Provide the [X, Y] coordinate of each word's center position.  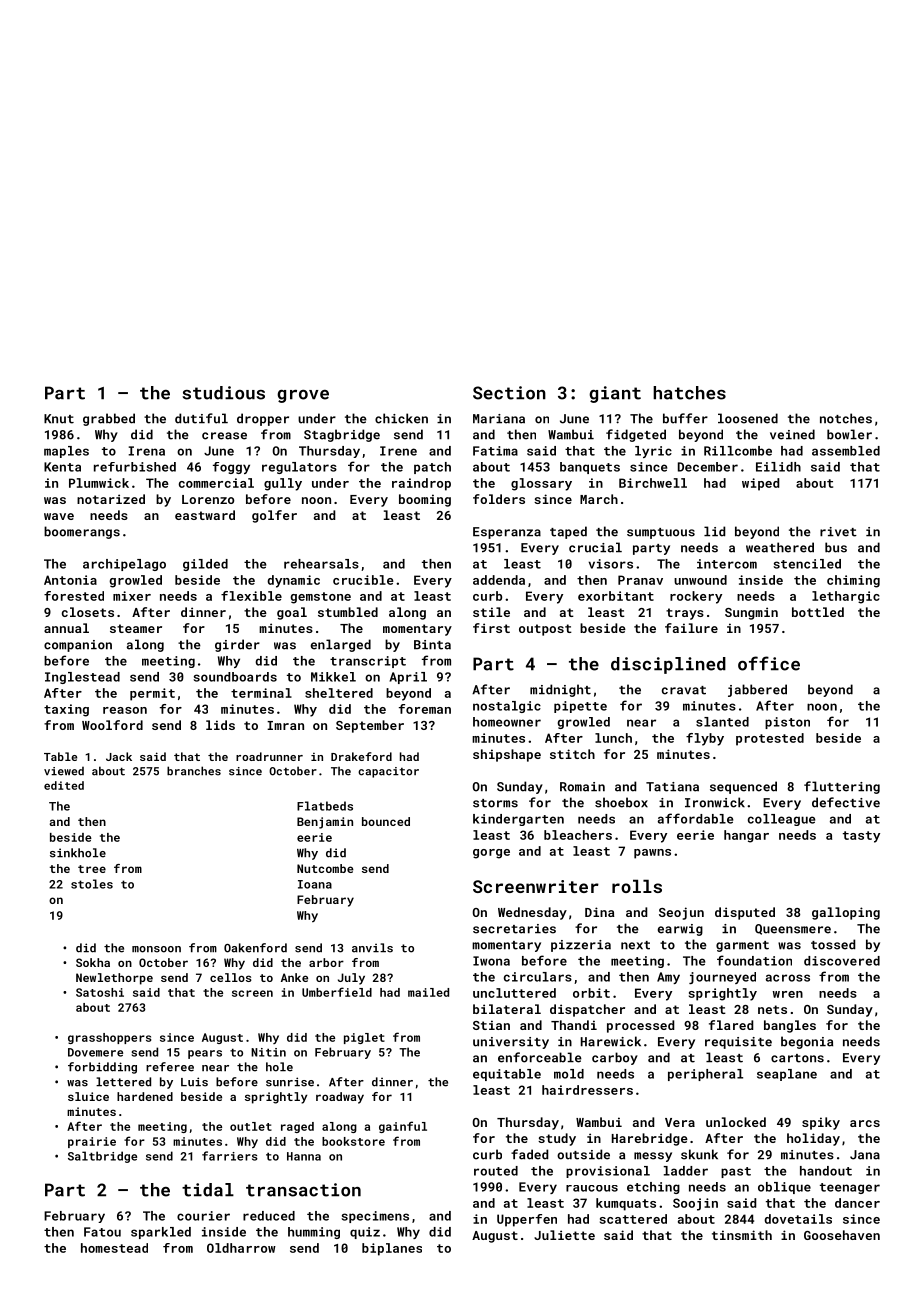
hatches [689, 393]
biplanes [392, 1249]
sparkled [161, 1233]
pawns [652, 854]
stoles [92, 884]
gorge [491, 854]
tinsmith [742, 1235]
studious [223, 393]
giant [615, 394]
